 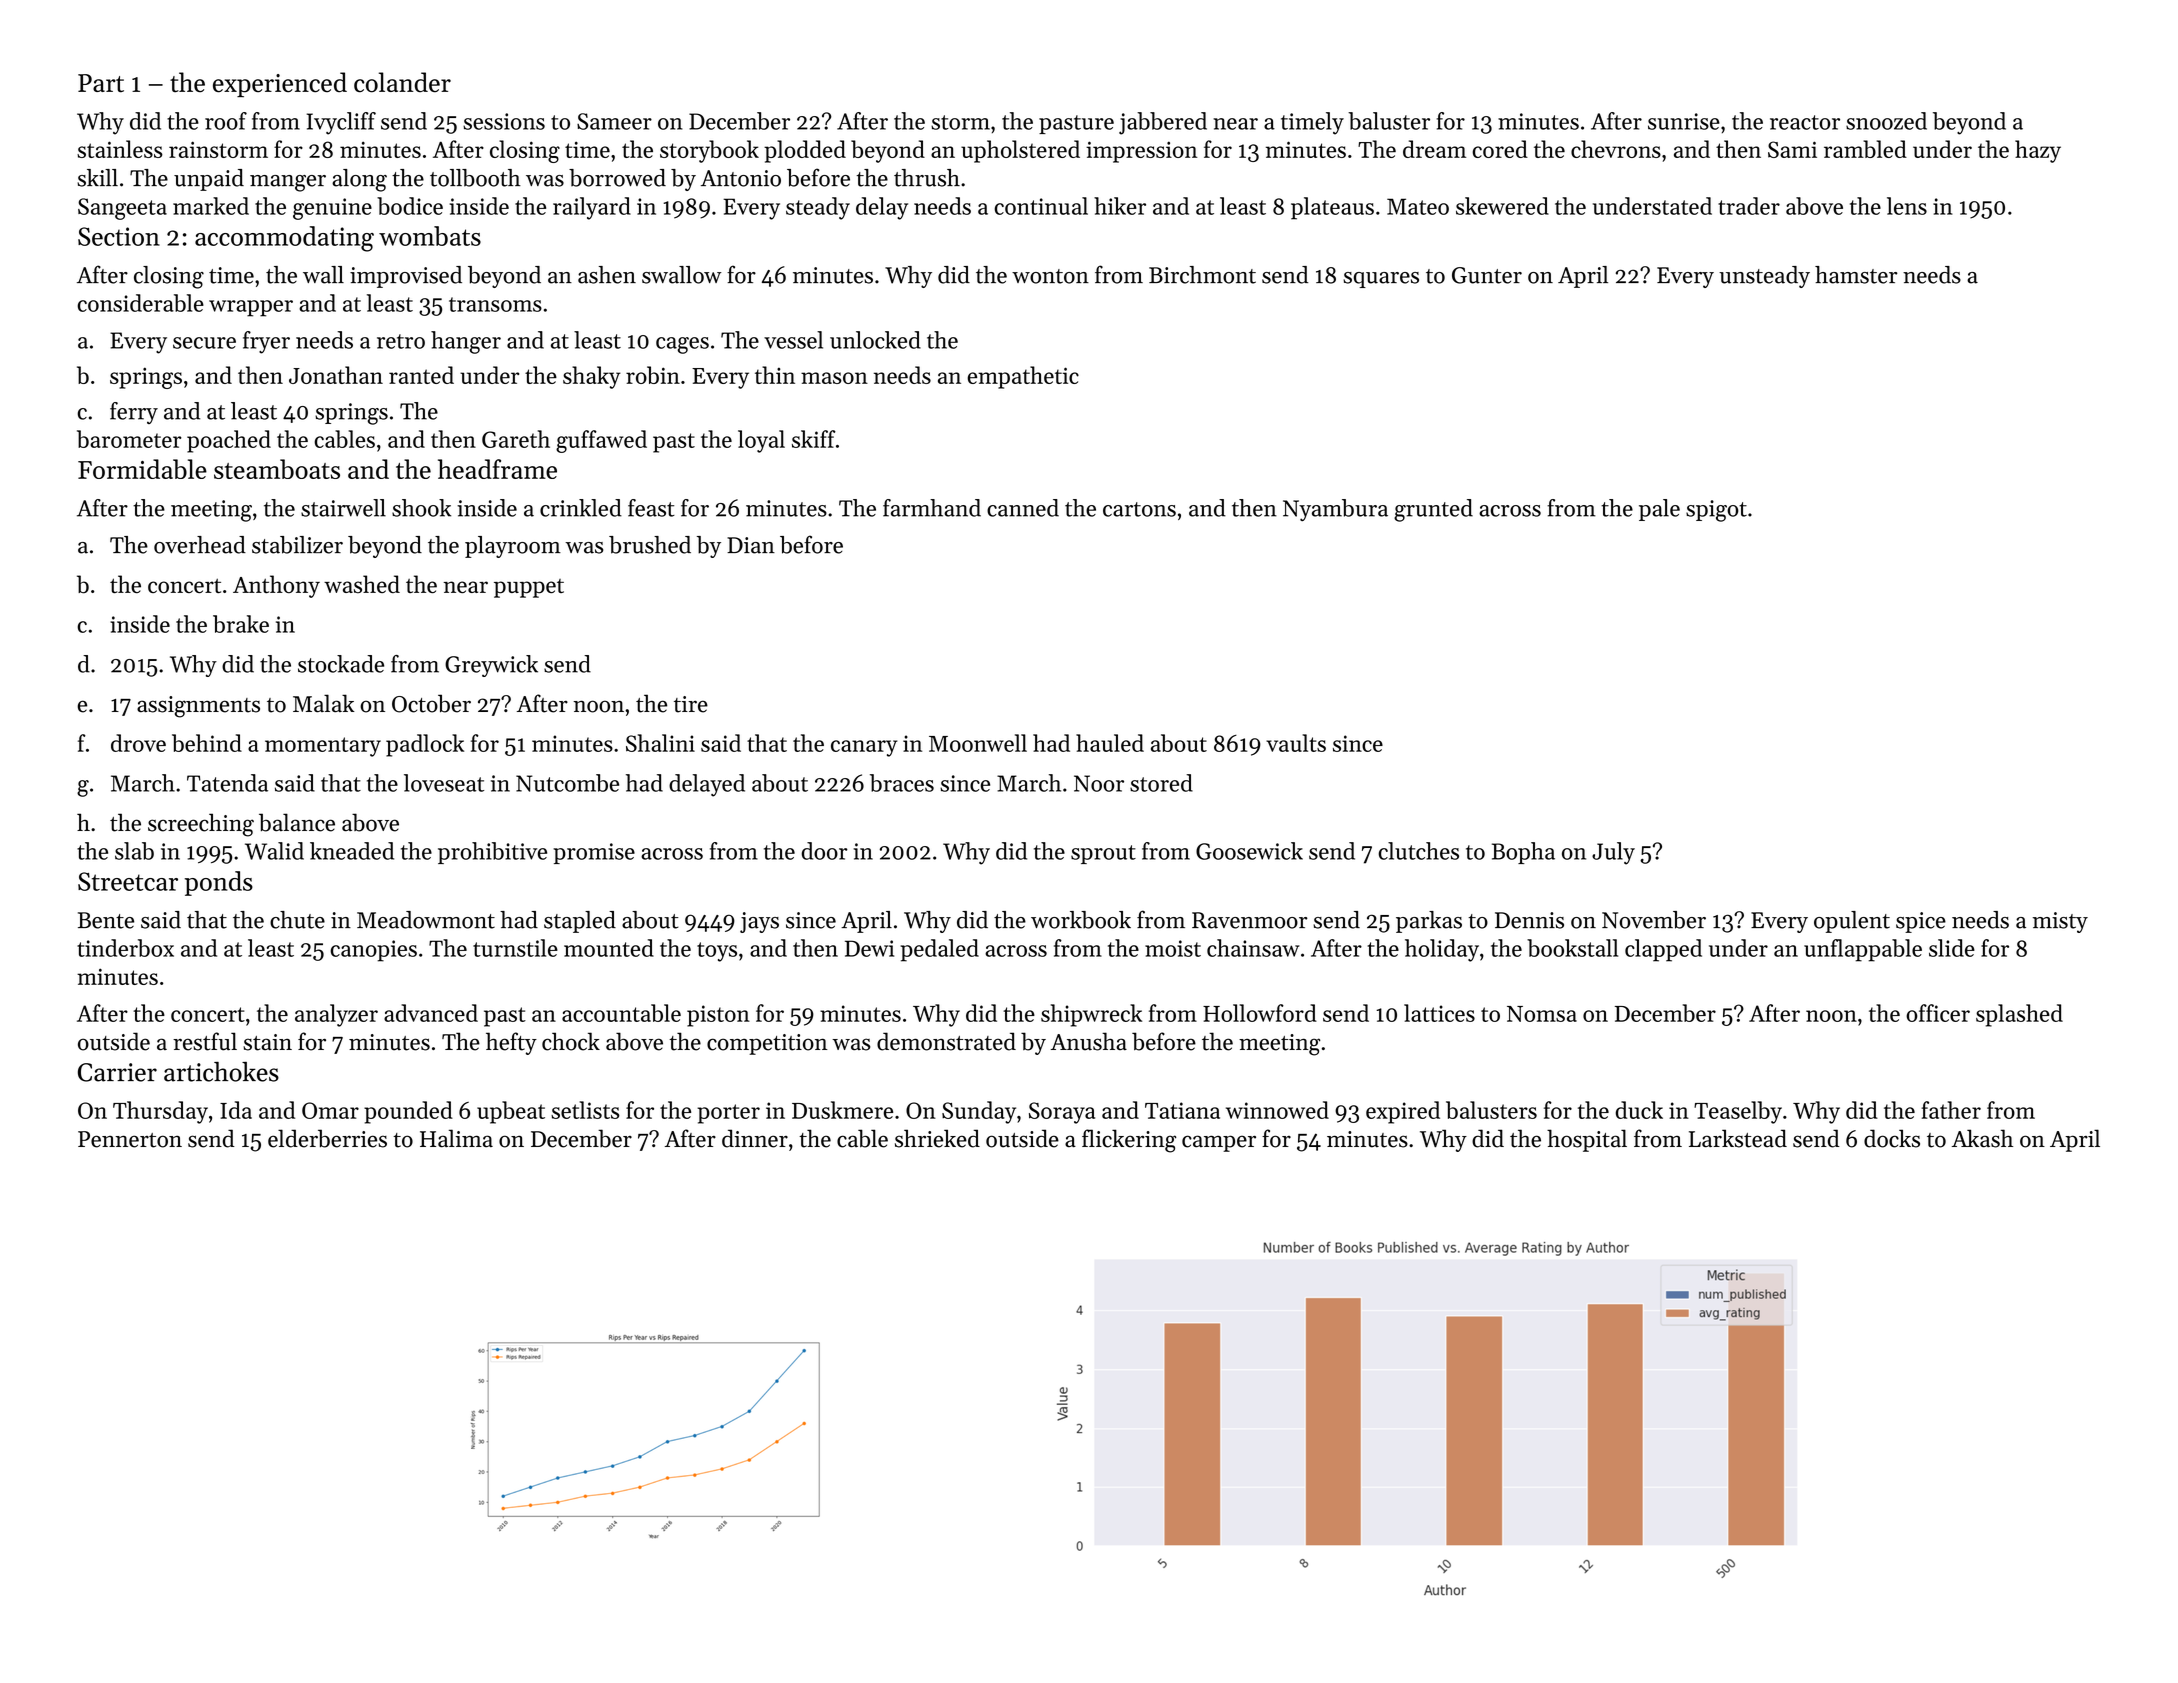 What do you see at coordinates (825, 851) in the page?
I see `door` at bounding box center [825, 851].
